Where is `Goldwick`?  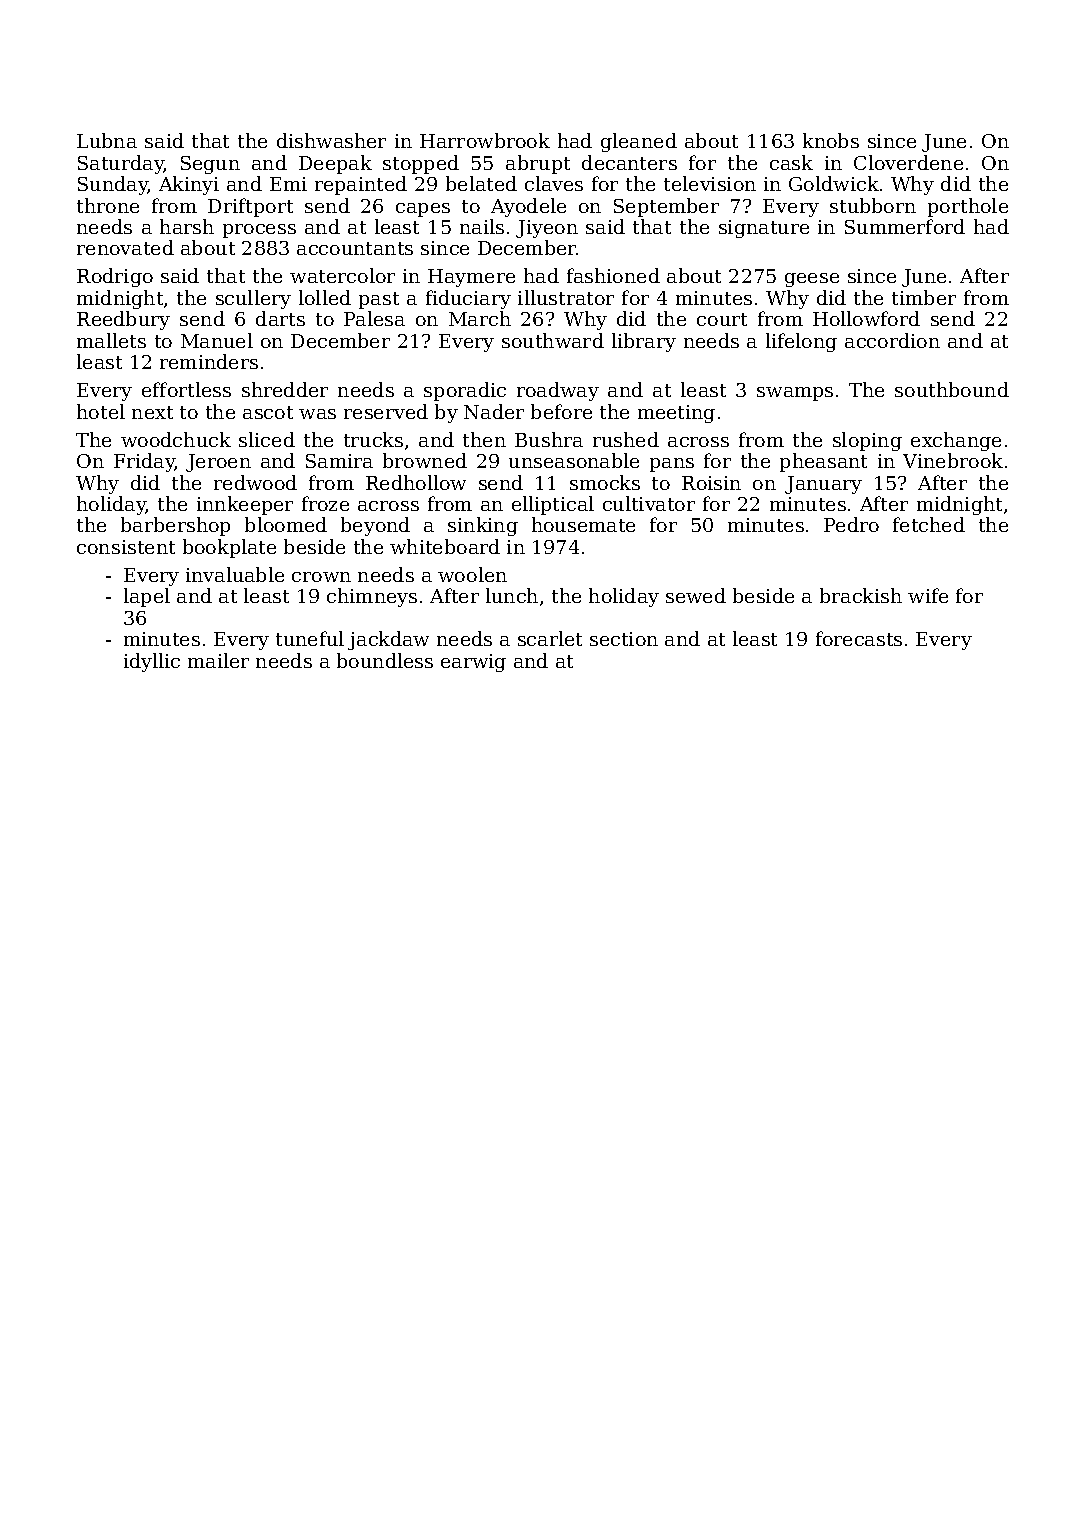 Goldwick is located at coordinates (834, 183).
